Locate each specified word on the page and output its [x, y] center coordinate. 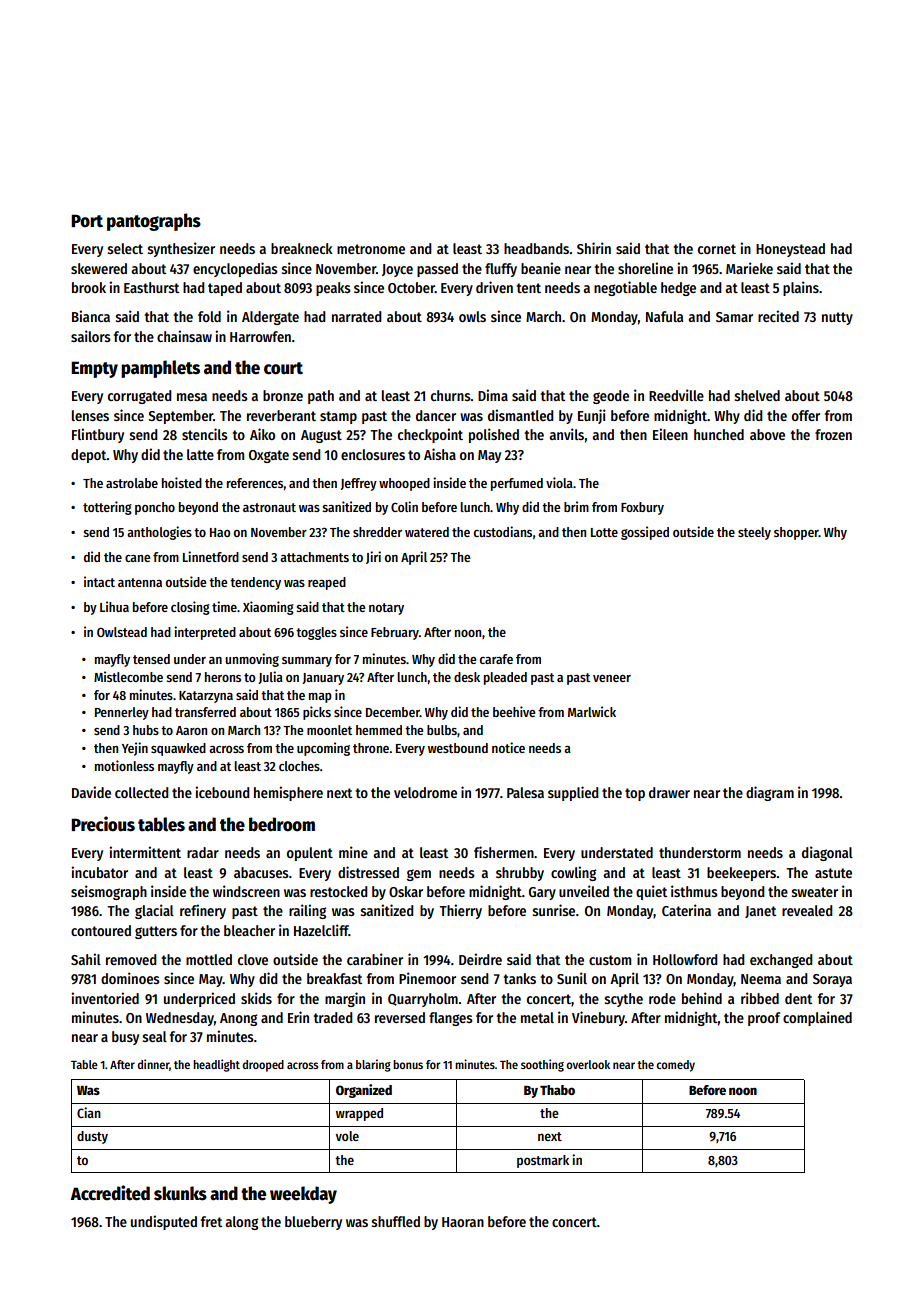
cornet [717, 249]
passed [437, 270]
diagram [770, 793]
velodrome [425, 792]
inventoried [105, 998]
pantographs [154, 222]
